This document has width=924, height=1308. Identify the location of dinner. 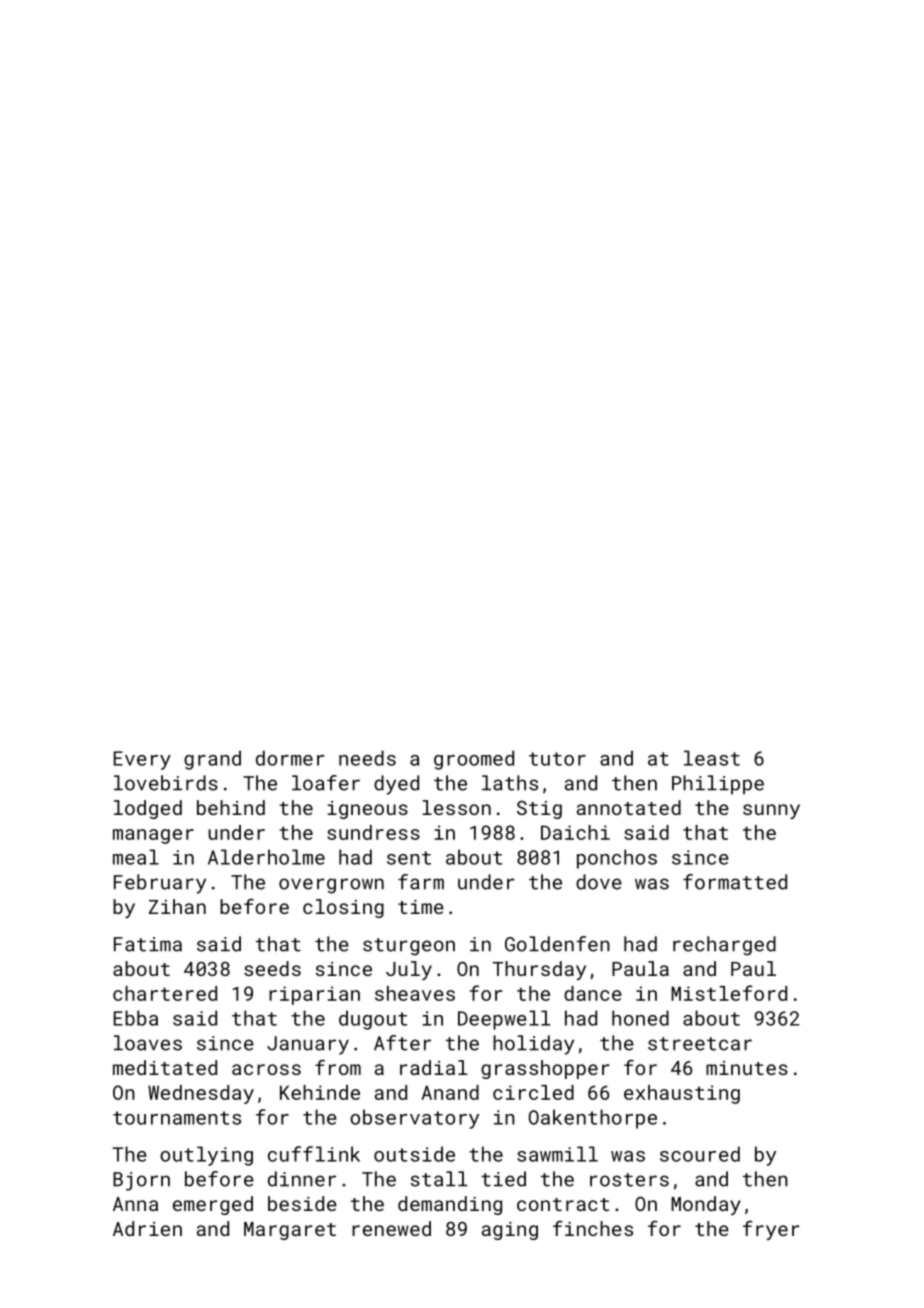
(302, 1179).
